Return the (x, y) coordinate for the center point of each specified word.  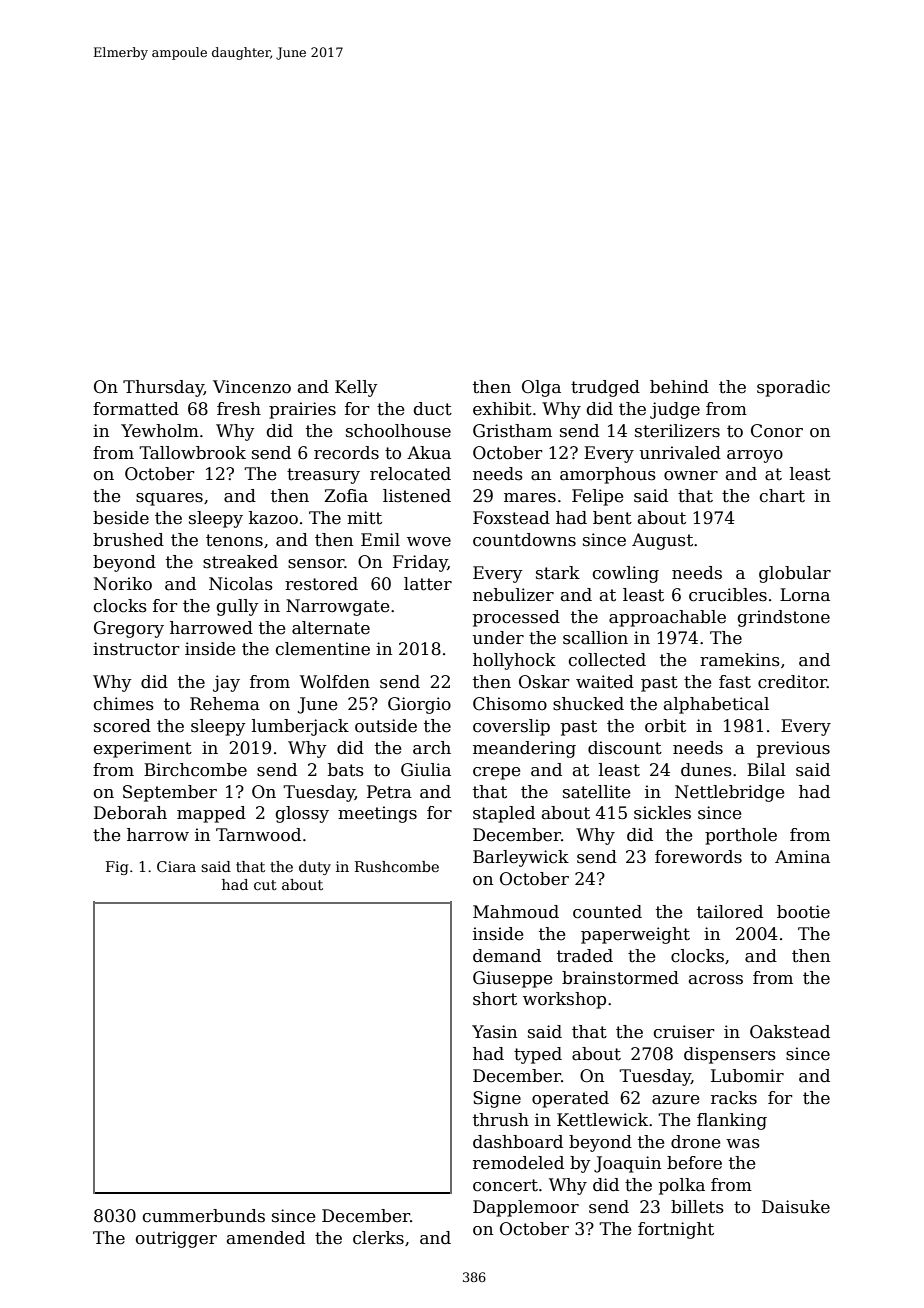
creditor (792, 682)
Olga (541, 388)
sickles (662, 813)
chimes (124, 704)
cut (265, 885)
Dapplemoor (526, 1208)
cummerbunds (204, 1216)
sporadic (793, 388)
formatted (136, 409)
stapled (504, 814)
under (498, 638)
